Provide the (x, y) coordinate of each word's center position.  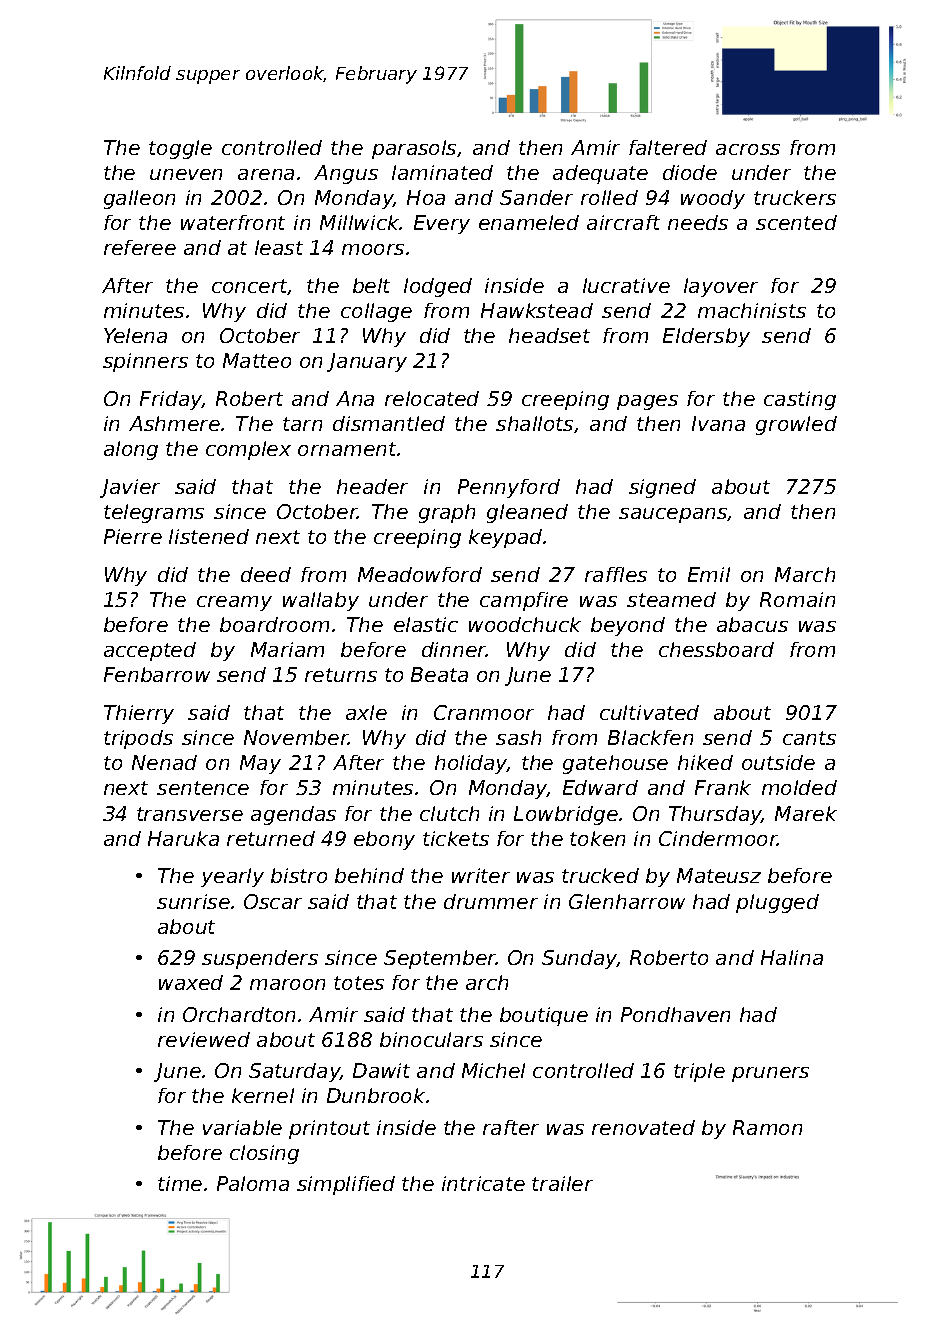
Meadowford (420, 574)
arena (266, 174)
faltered (668, 147)
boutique (544, 1016)
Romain (797, 599)
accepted (150, 651)
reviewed (204, 1039)
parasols (414, 149)
